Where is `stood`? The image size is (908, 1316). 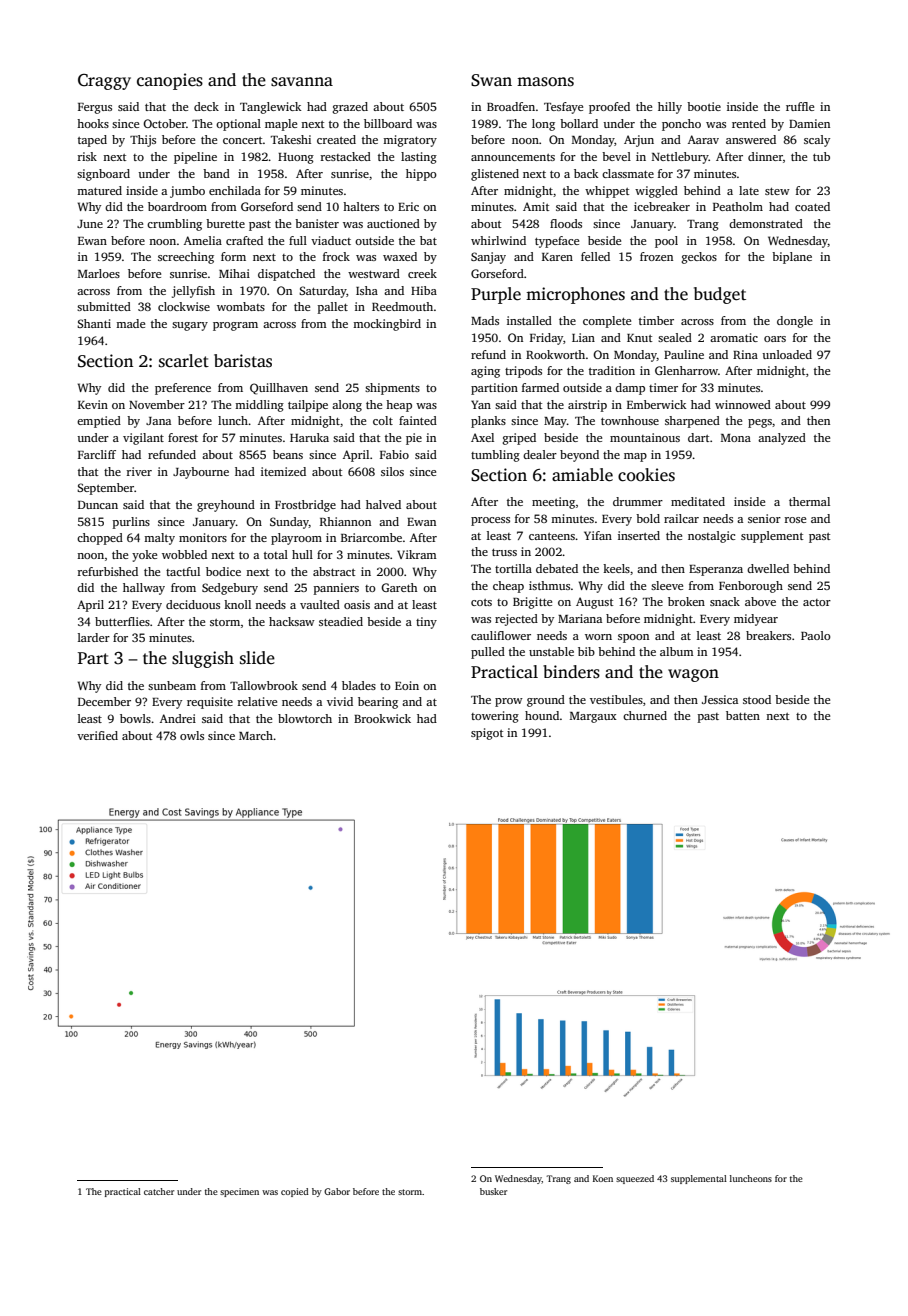
stood is located at coordinates (757, 699).
